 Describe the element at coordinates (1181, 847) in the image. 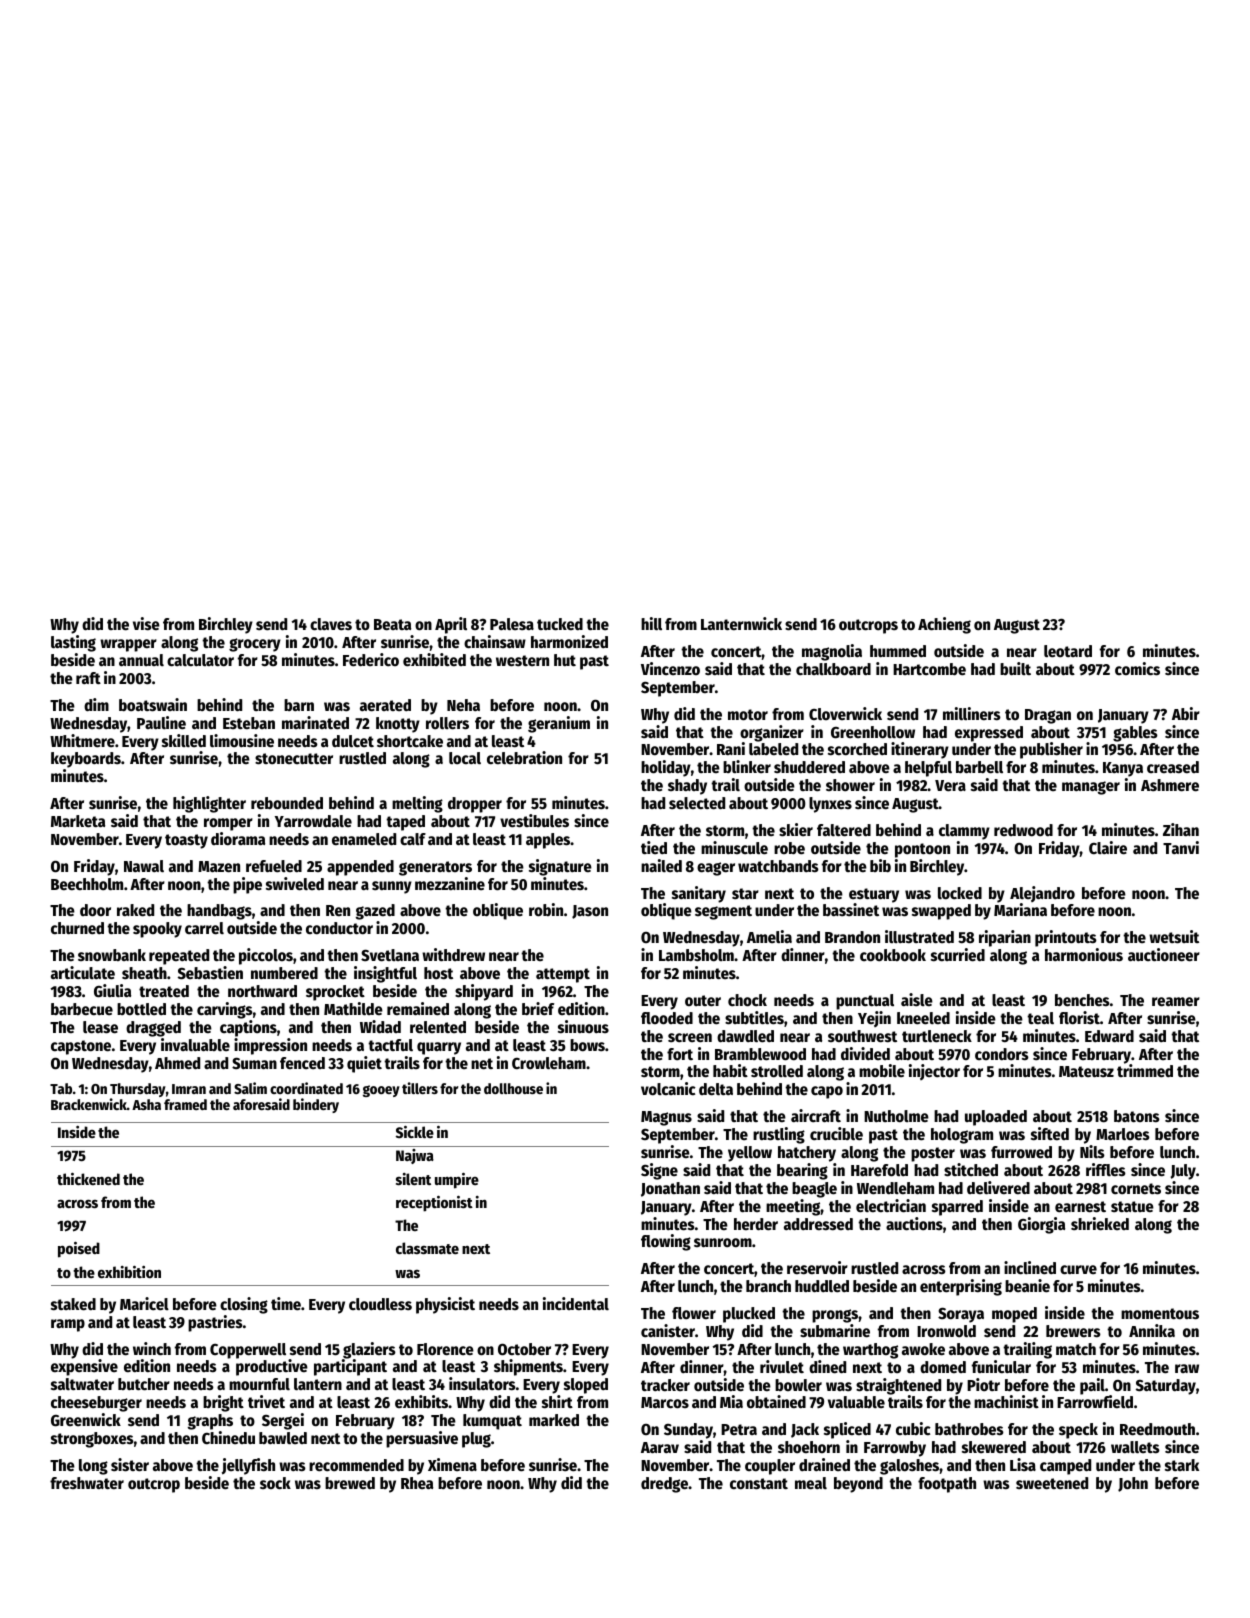

I see `Tanvi` at that location.
